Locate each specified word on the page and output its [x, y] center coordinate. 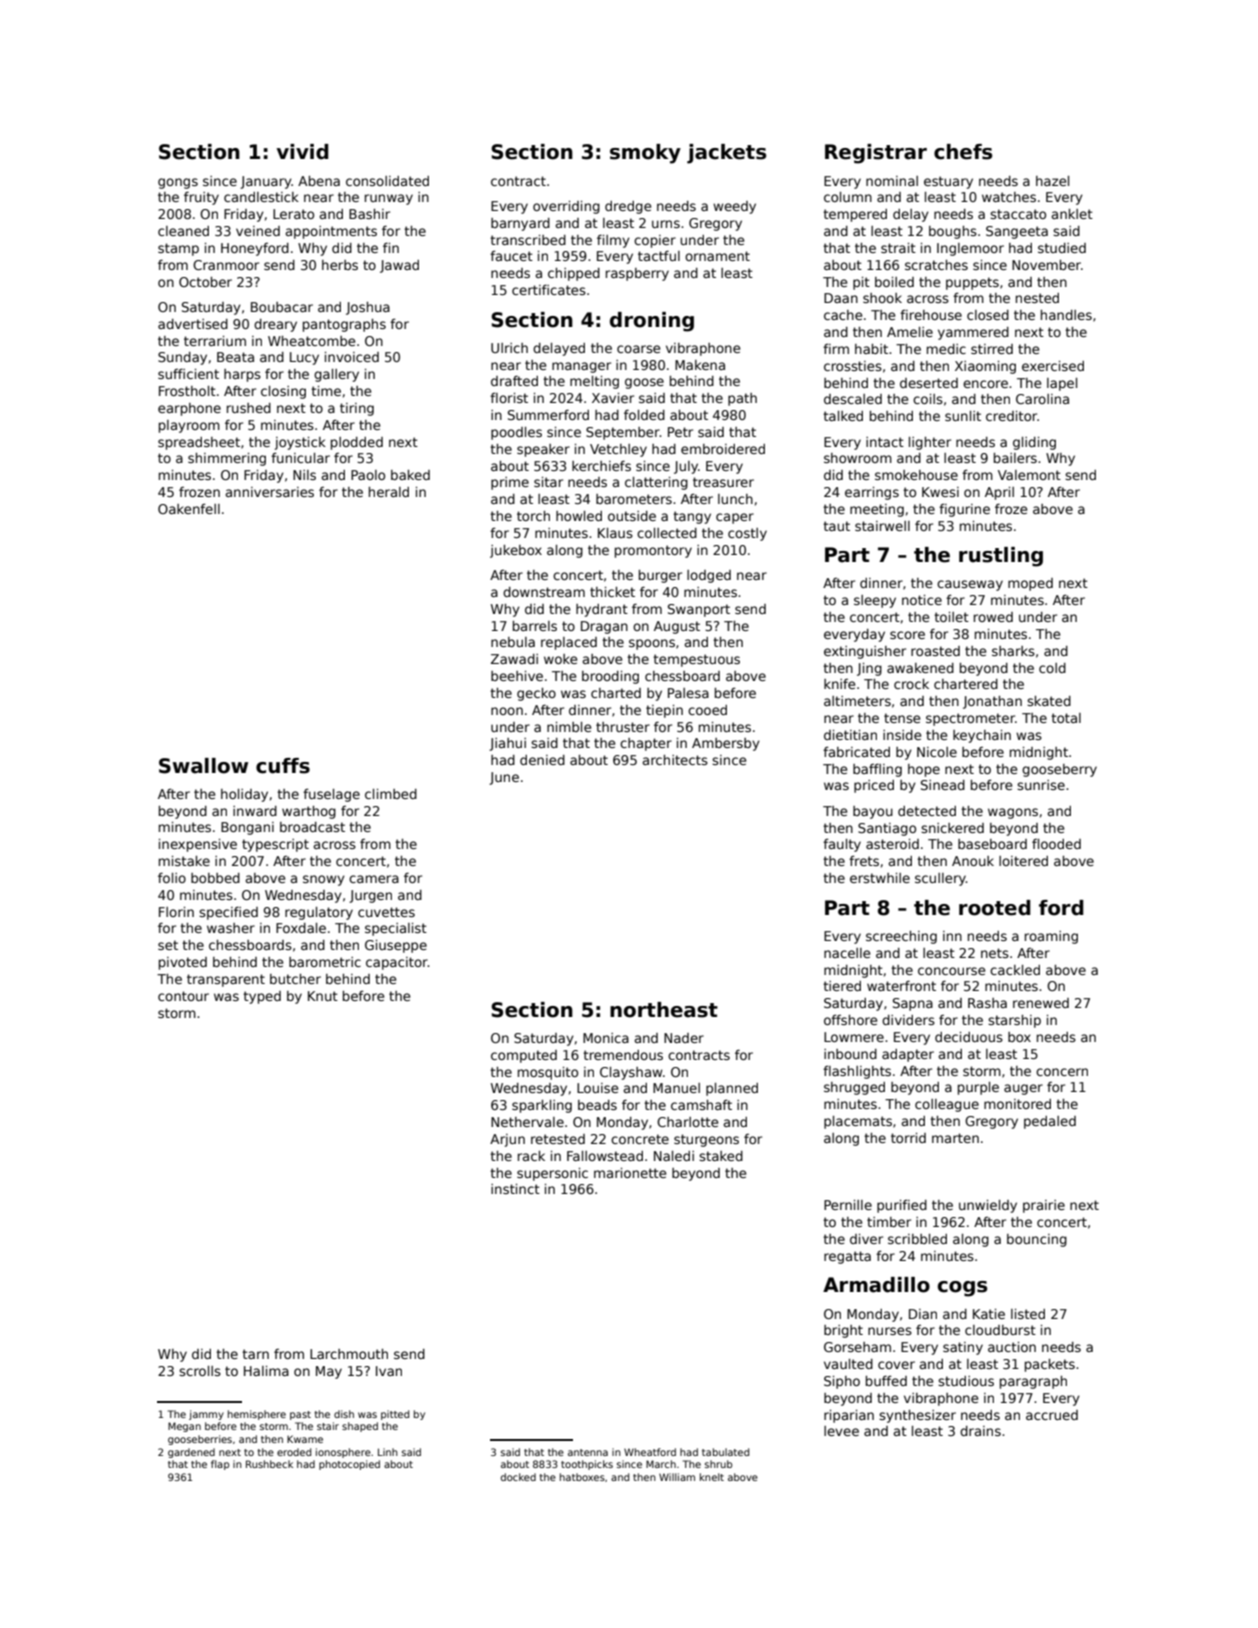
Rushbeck [269, 1464]
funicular [300, 457]
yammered [973, 333]
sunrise [1041, 785]
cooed [707, 710]
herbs [340, 265]
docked [518, 1477]
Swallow [203, 766]
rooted [995, 908]
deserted [929, 383]
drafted [514, 381]
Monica [606, 1038]
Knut [323, 996]
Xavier [613, 398]
